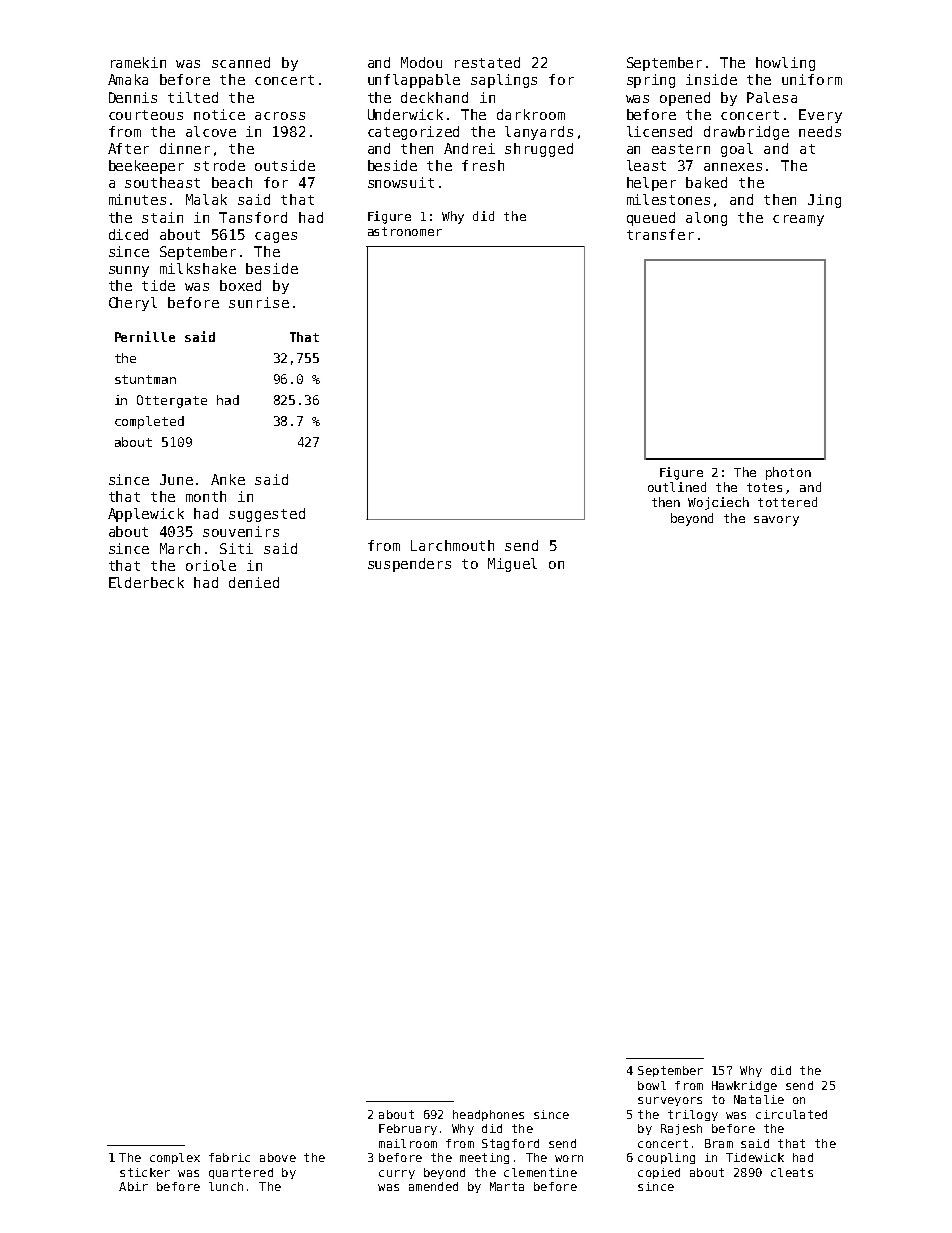 This document has height=1233, width=952. What do you see at coordinates (677, 487) in the document?
I see `outlined` at bounding box center [677, 487].
